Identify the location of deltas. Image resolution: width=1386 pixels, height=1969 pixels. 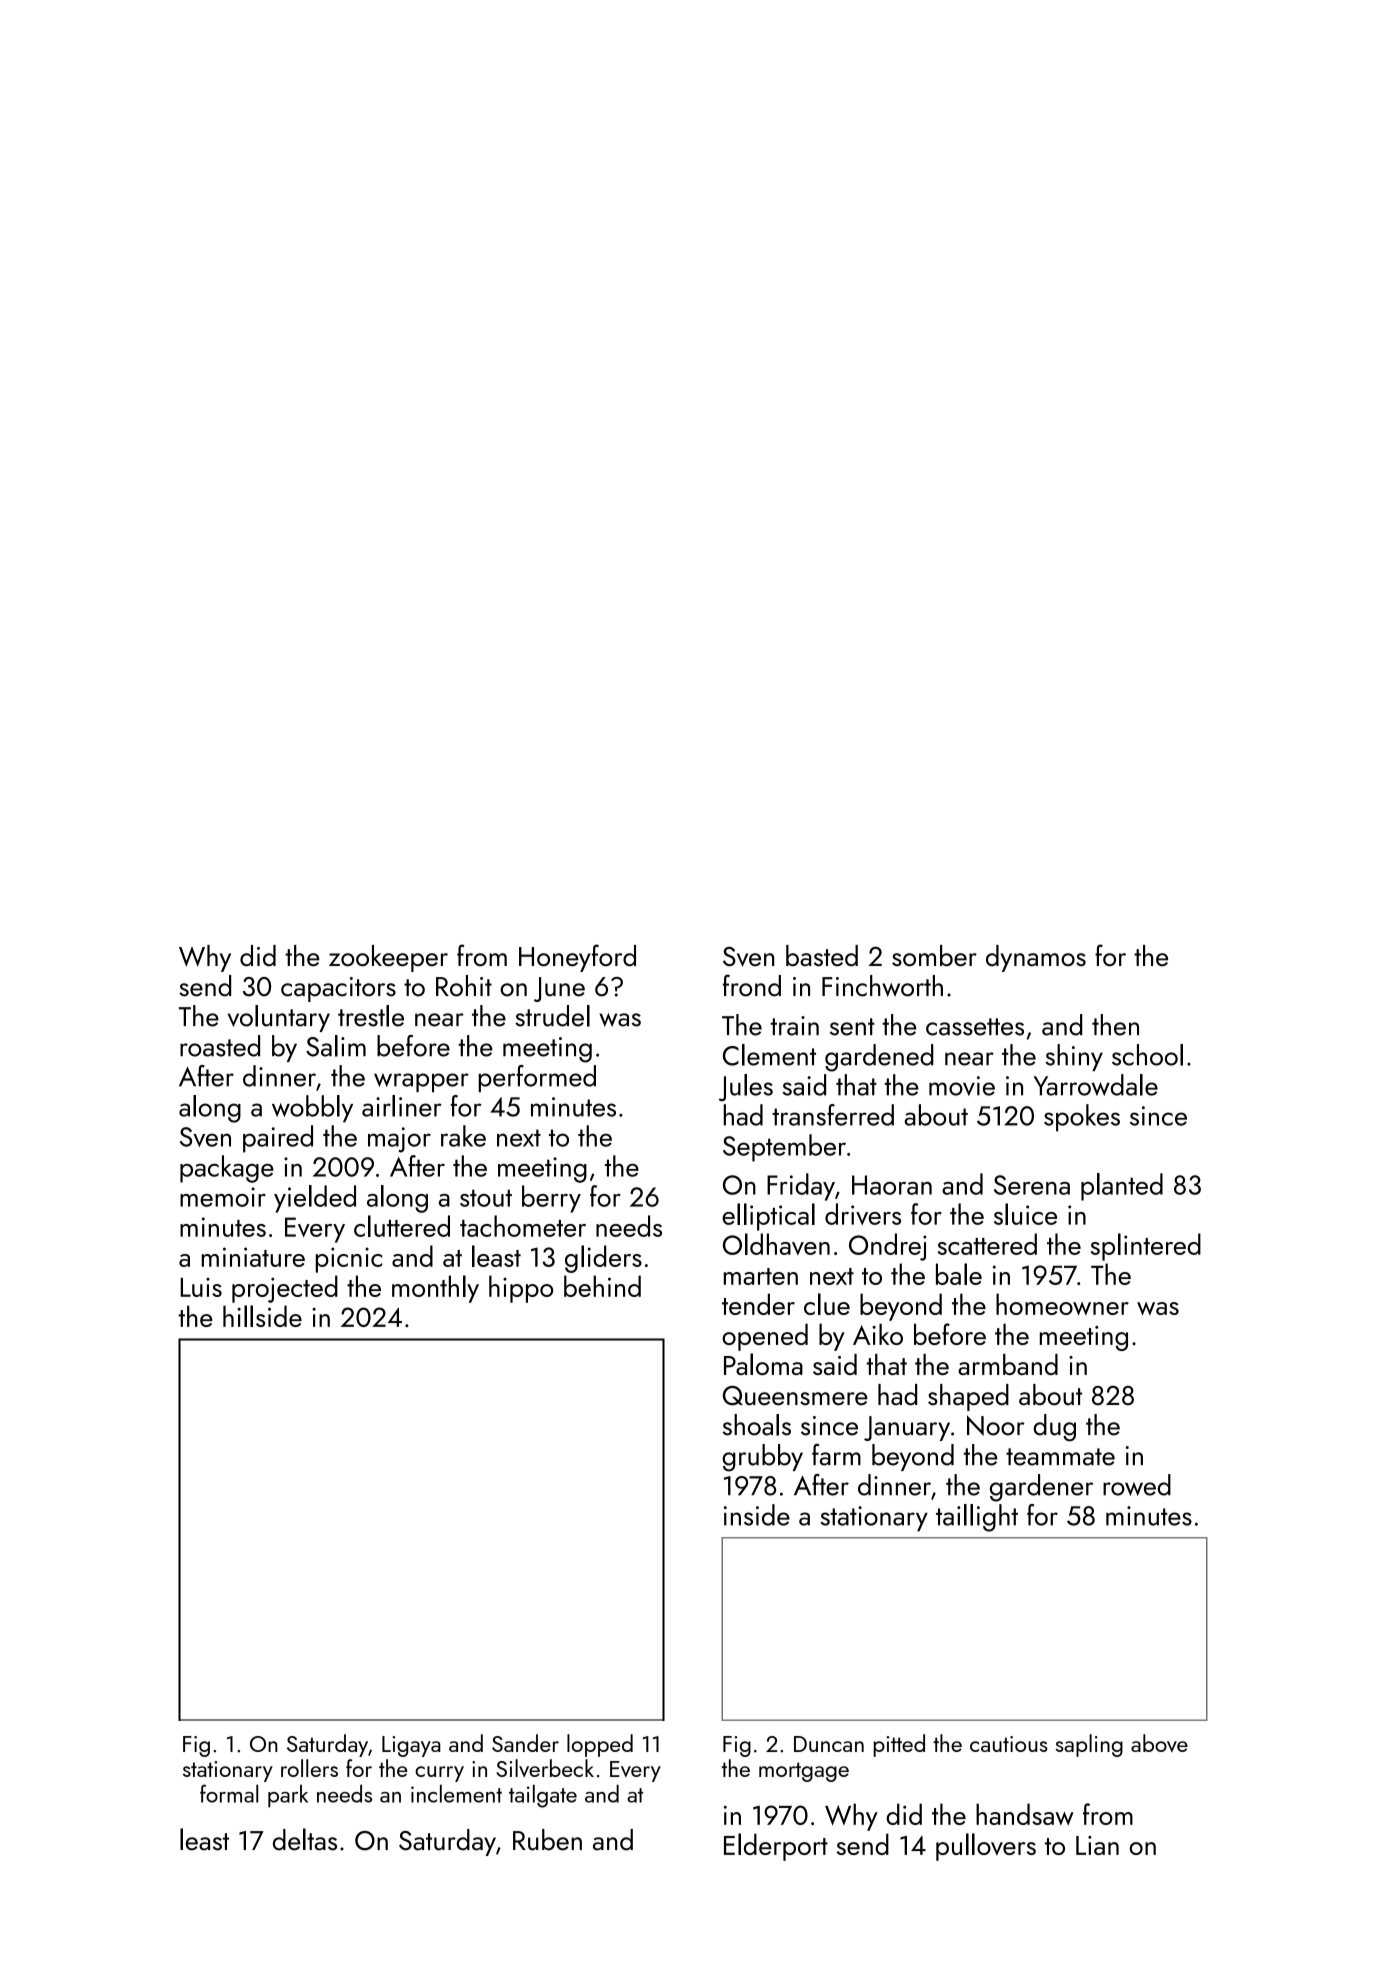
(305, 1839).
